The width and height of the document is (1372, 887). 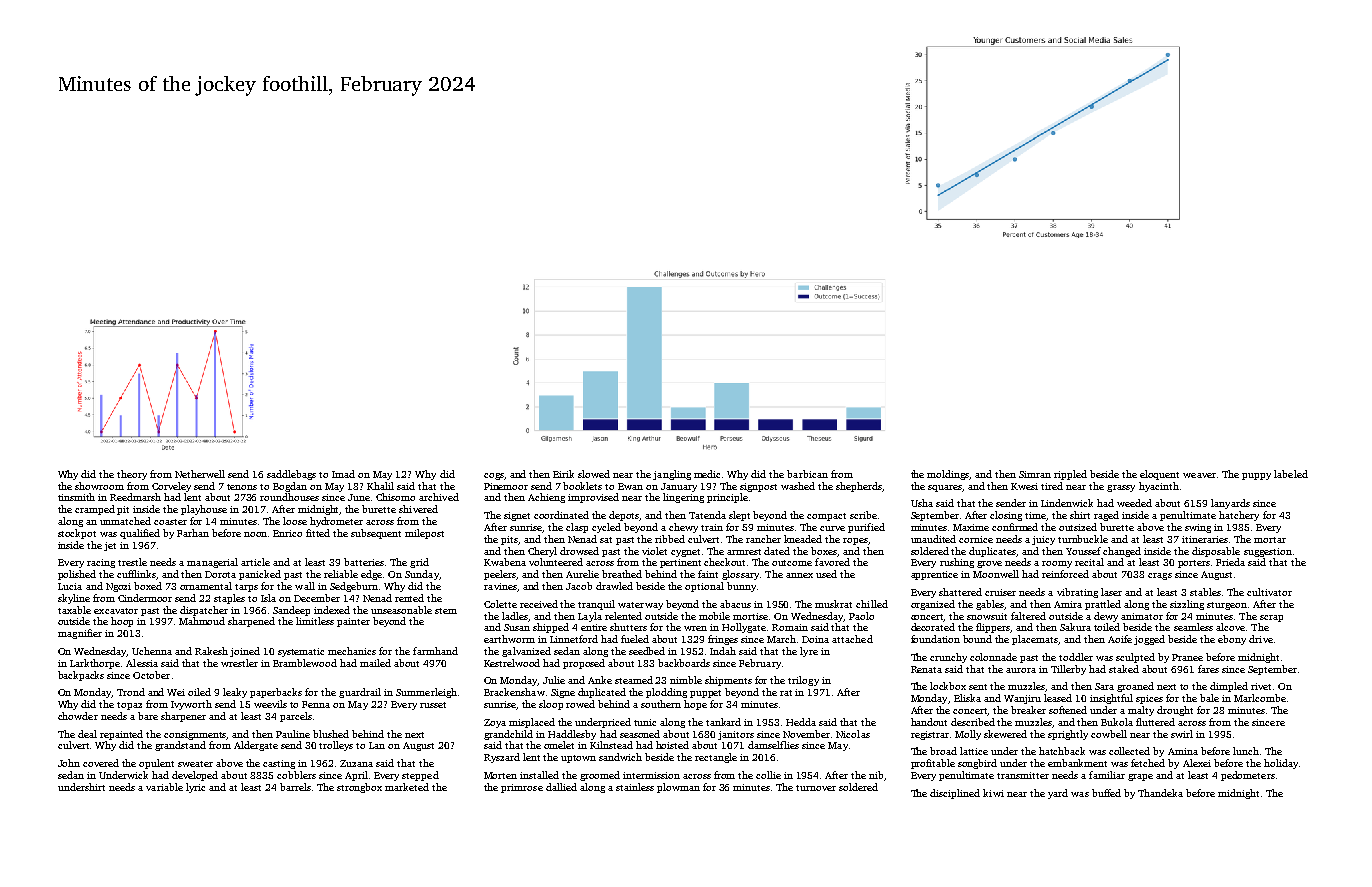 I want to click on Eirik, so click(x=563, y=474).
